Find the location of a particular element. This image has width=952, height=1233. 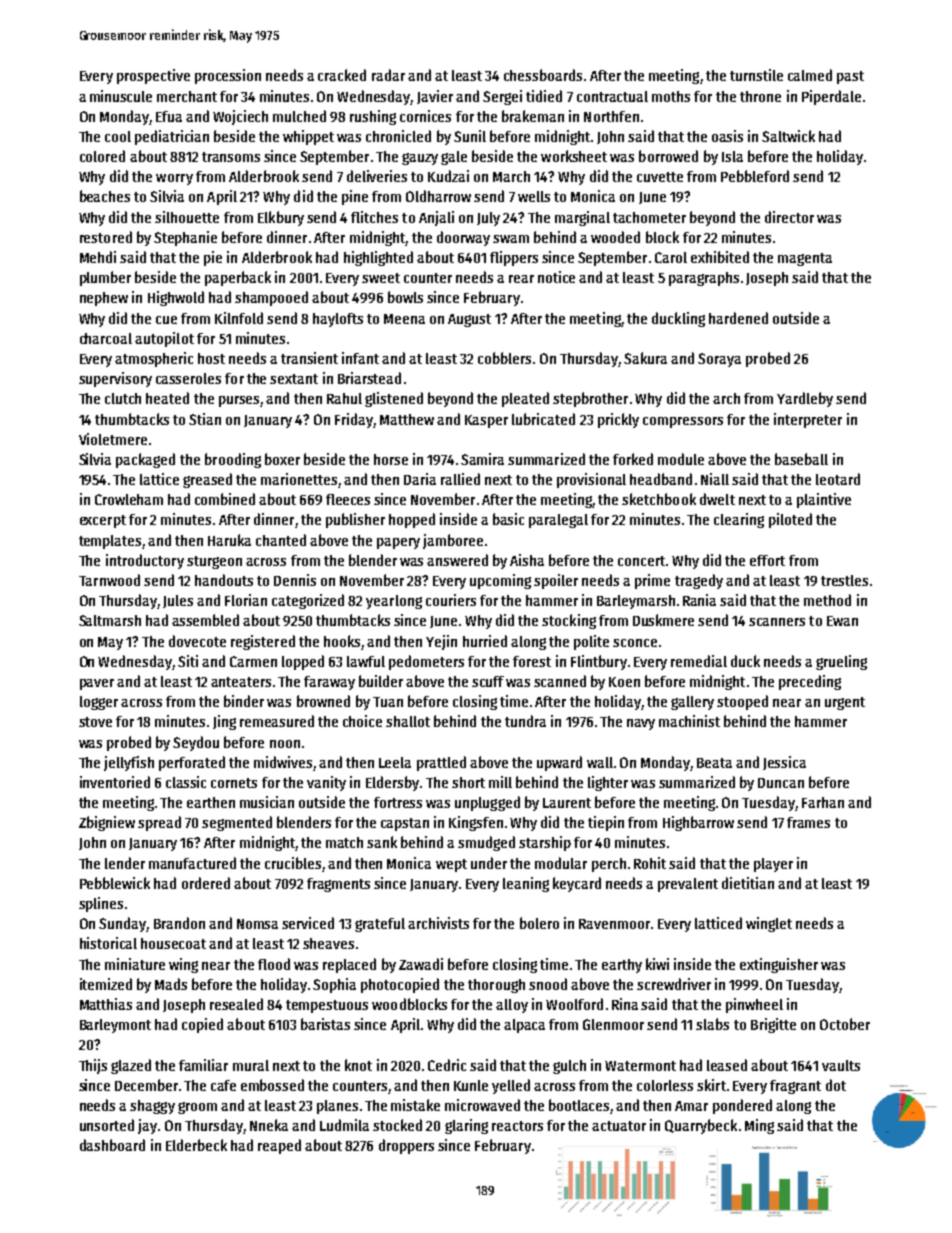

Barleymont is located at coordinates (115, 1026).
